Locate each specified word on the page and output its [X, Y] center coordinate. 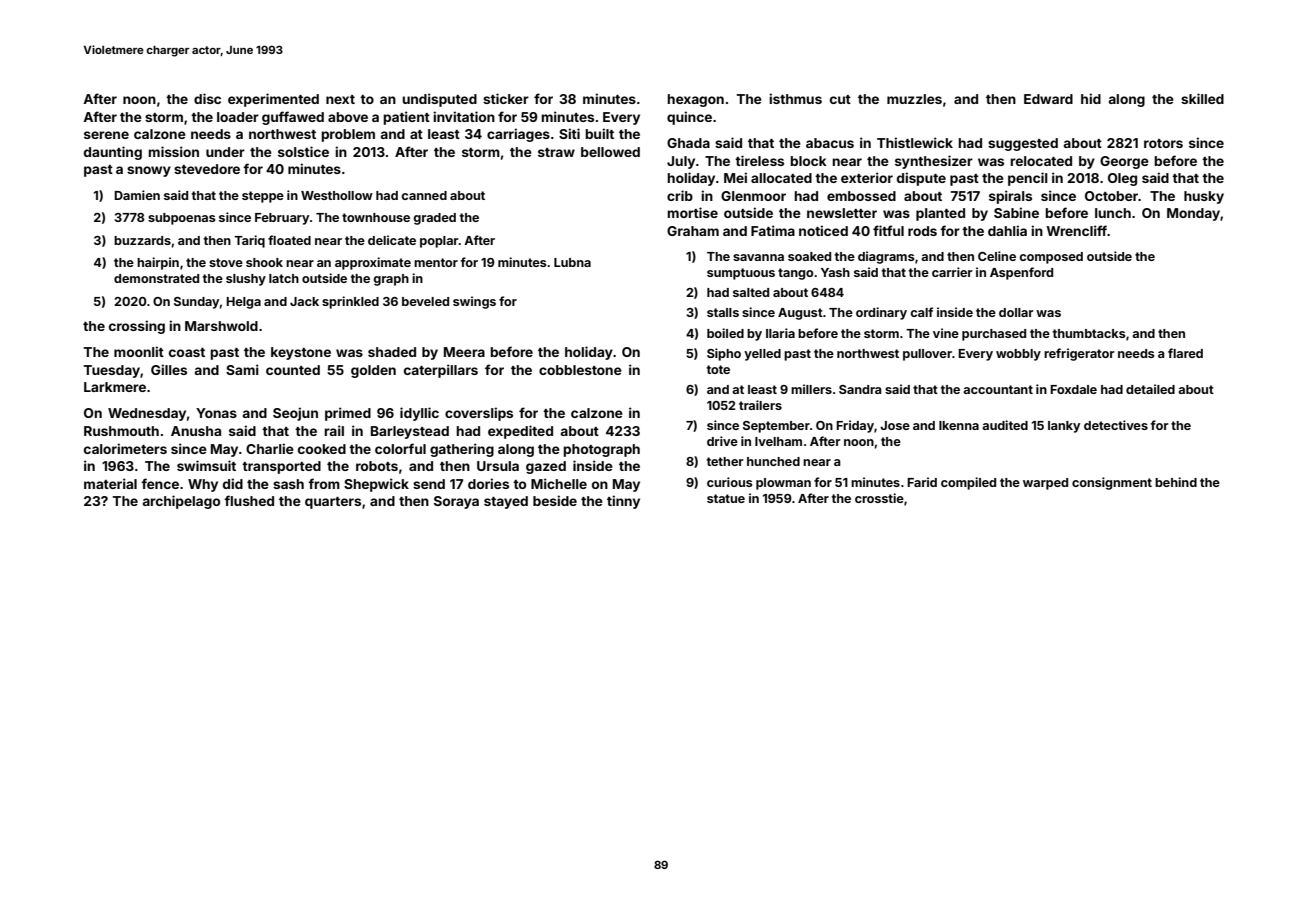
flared [1185, 353]
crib [680, 195]
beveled [425, 301]
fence [160, 483]
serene [106, 135]
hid [1091, 98]
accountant [998, 389]
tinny [623, 502]
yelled [762, 355]
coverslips [479, 414]
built [599, 133]
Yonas [216, 413]
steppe [263, 197]
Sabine [1016, 212]
